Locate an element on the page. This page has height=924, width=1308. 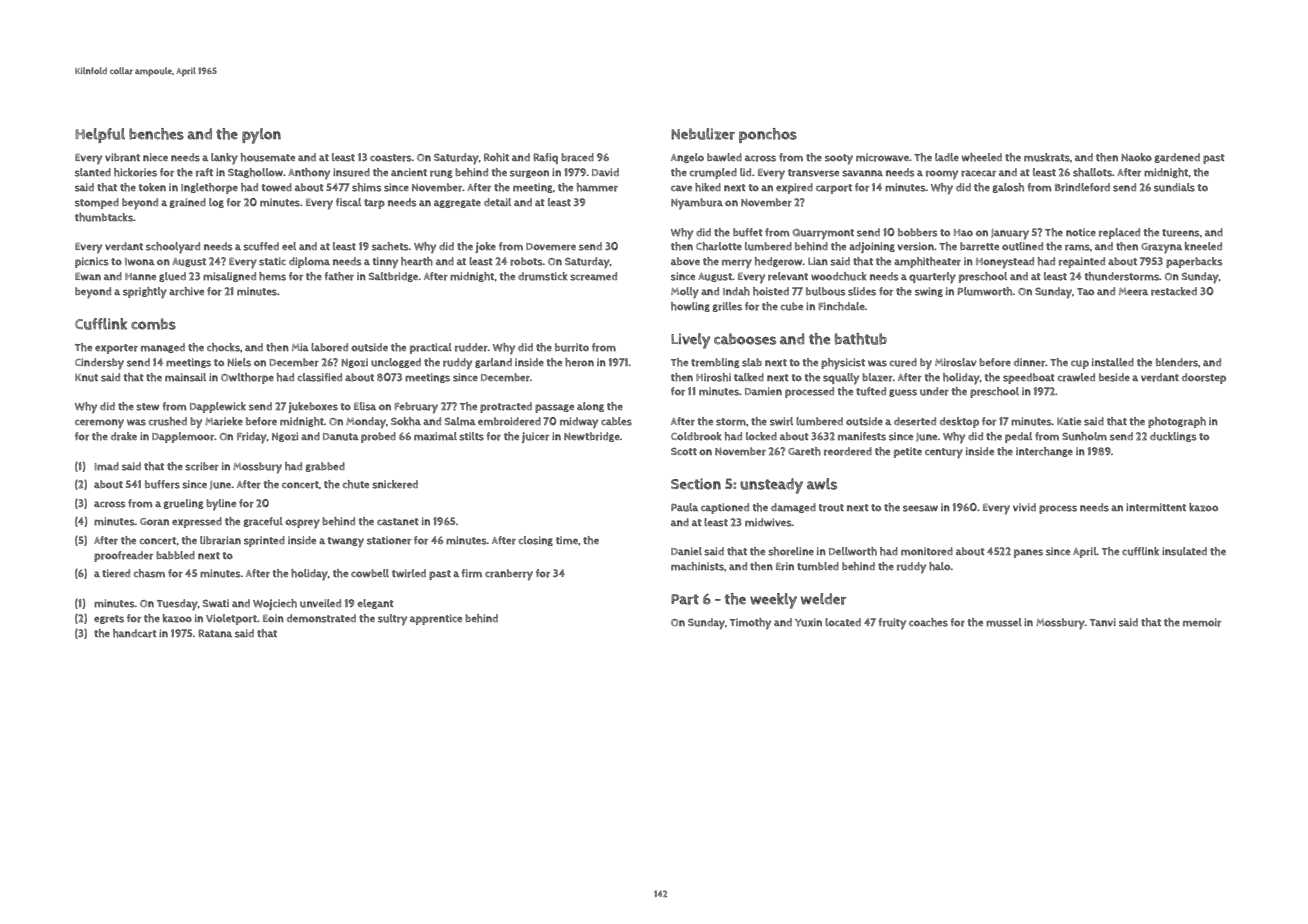
Rohit is located at coordinates (496, 157).
